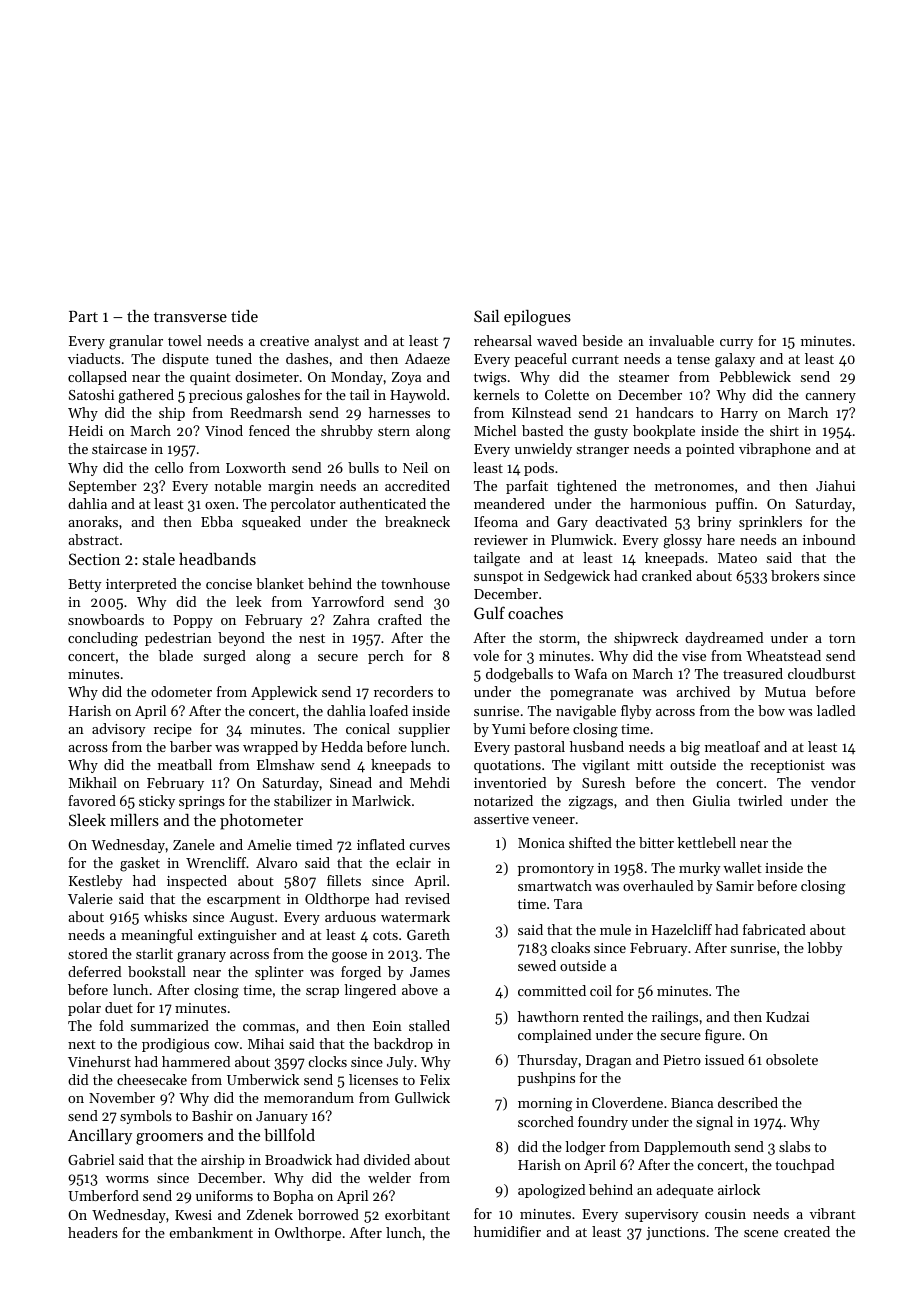 The image size is (924, 1314). I want to click on arduous, so click(350, 916).
